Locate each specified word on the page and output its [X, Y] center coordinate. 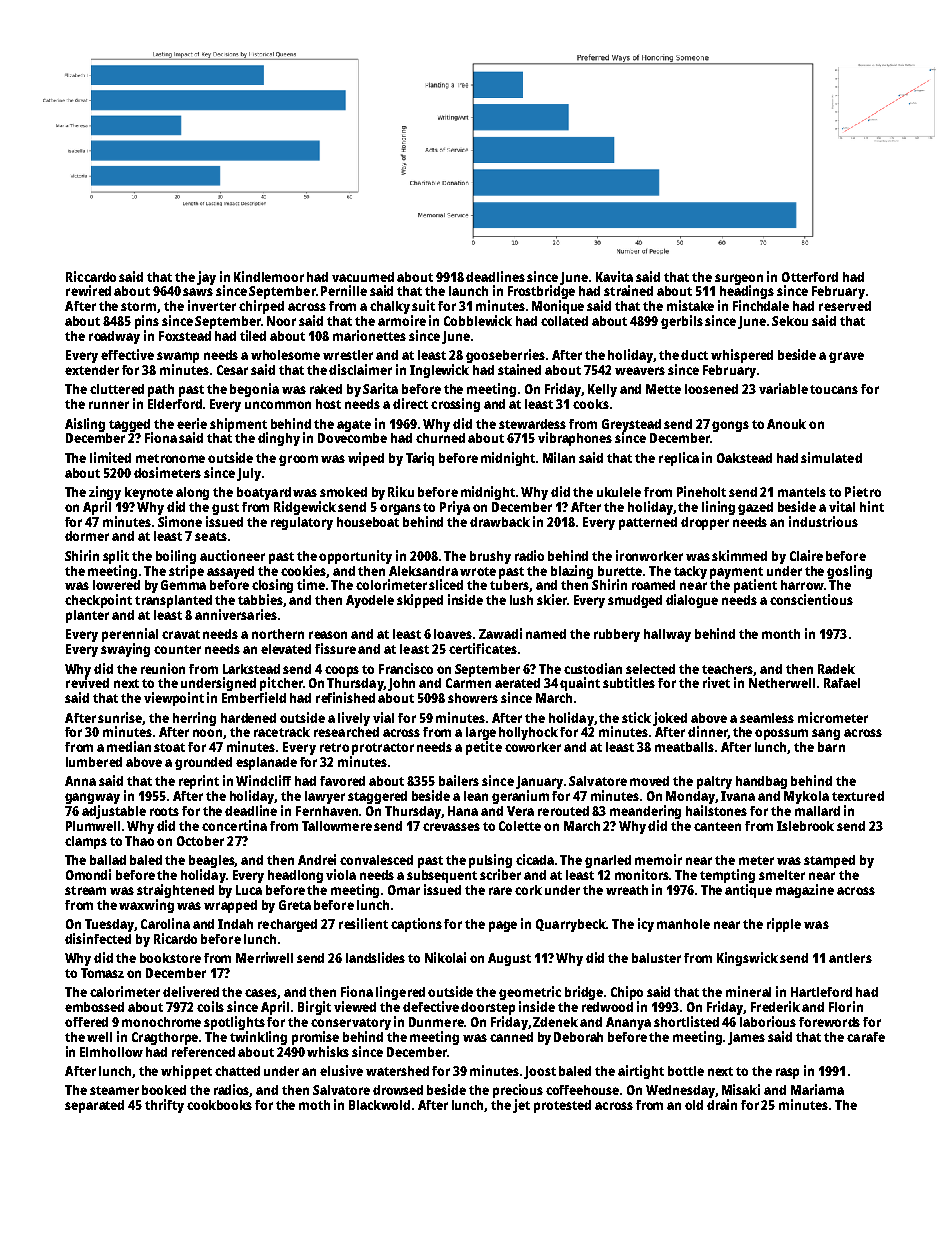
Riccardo [91, 276]
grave [846, 357]
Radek [836, 669]
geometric [530, 993]
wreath [627, 890]
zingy [105, 493]
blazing [572, 572]
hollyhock [528, 733]
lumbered [94, 762]
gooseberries [505, 356]
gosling [849, 572]
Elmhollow [111, 1052]
